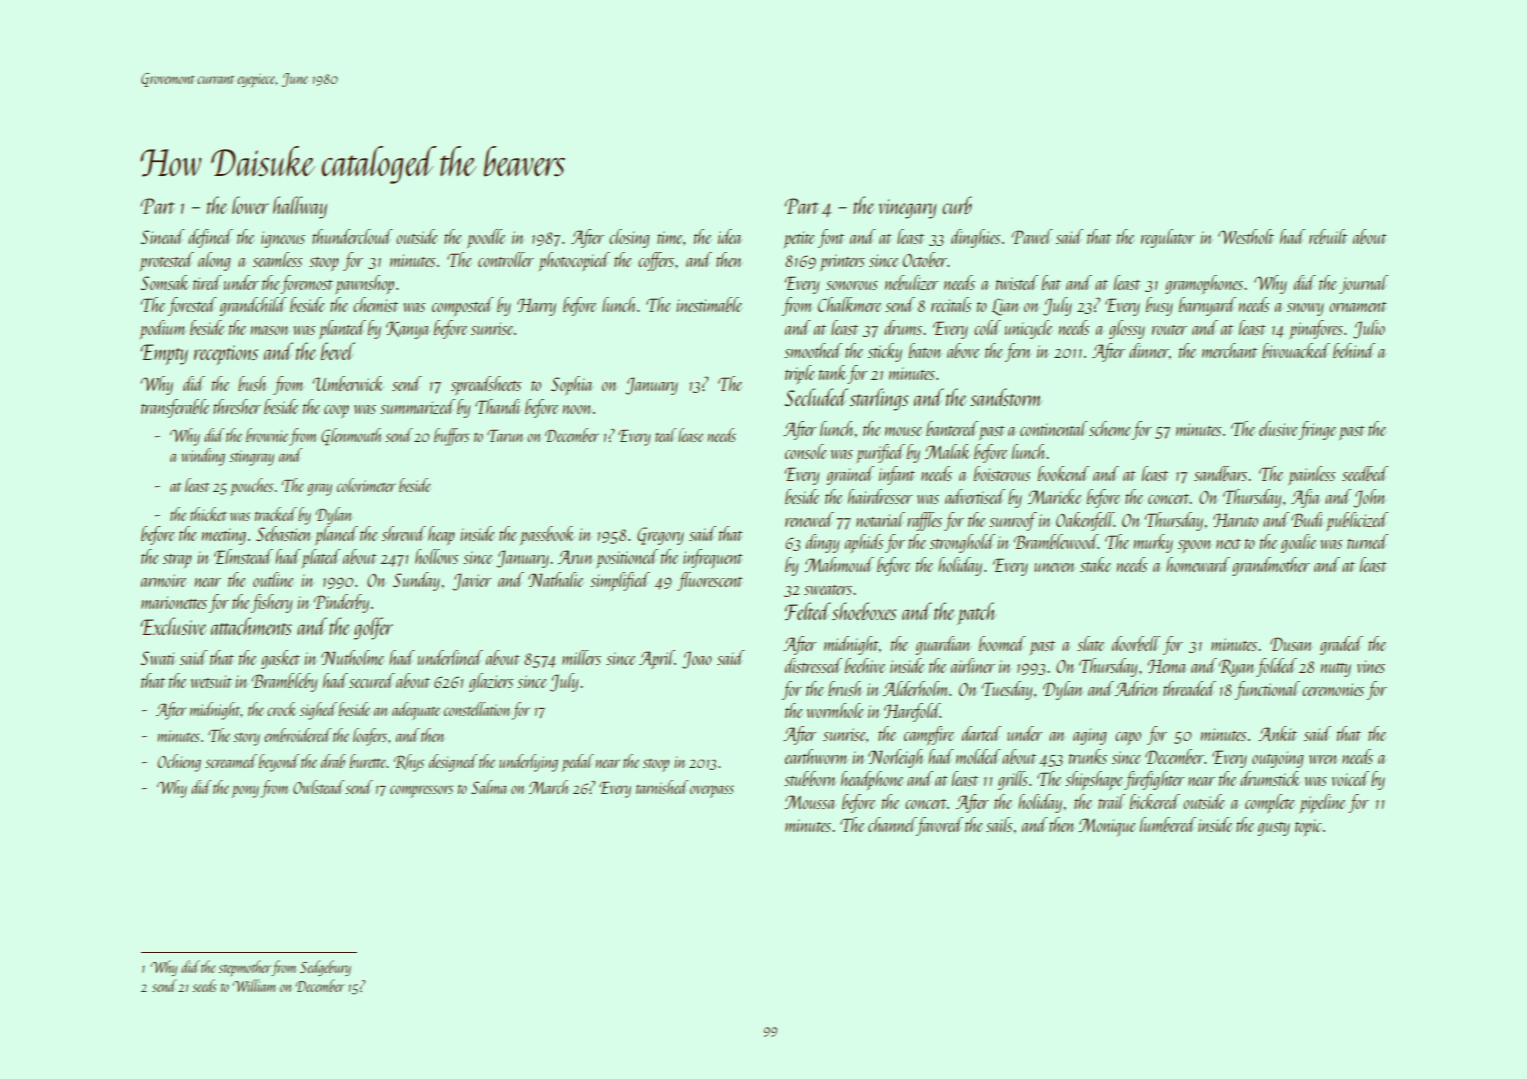  I want to click on seedbed, so click(1365, 473).
